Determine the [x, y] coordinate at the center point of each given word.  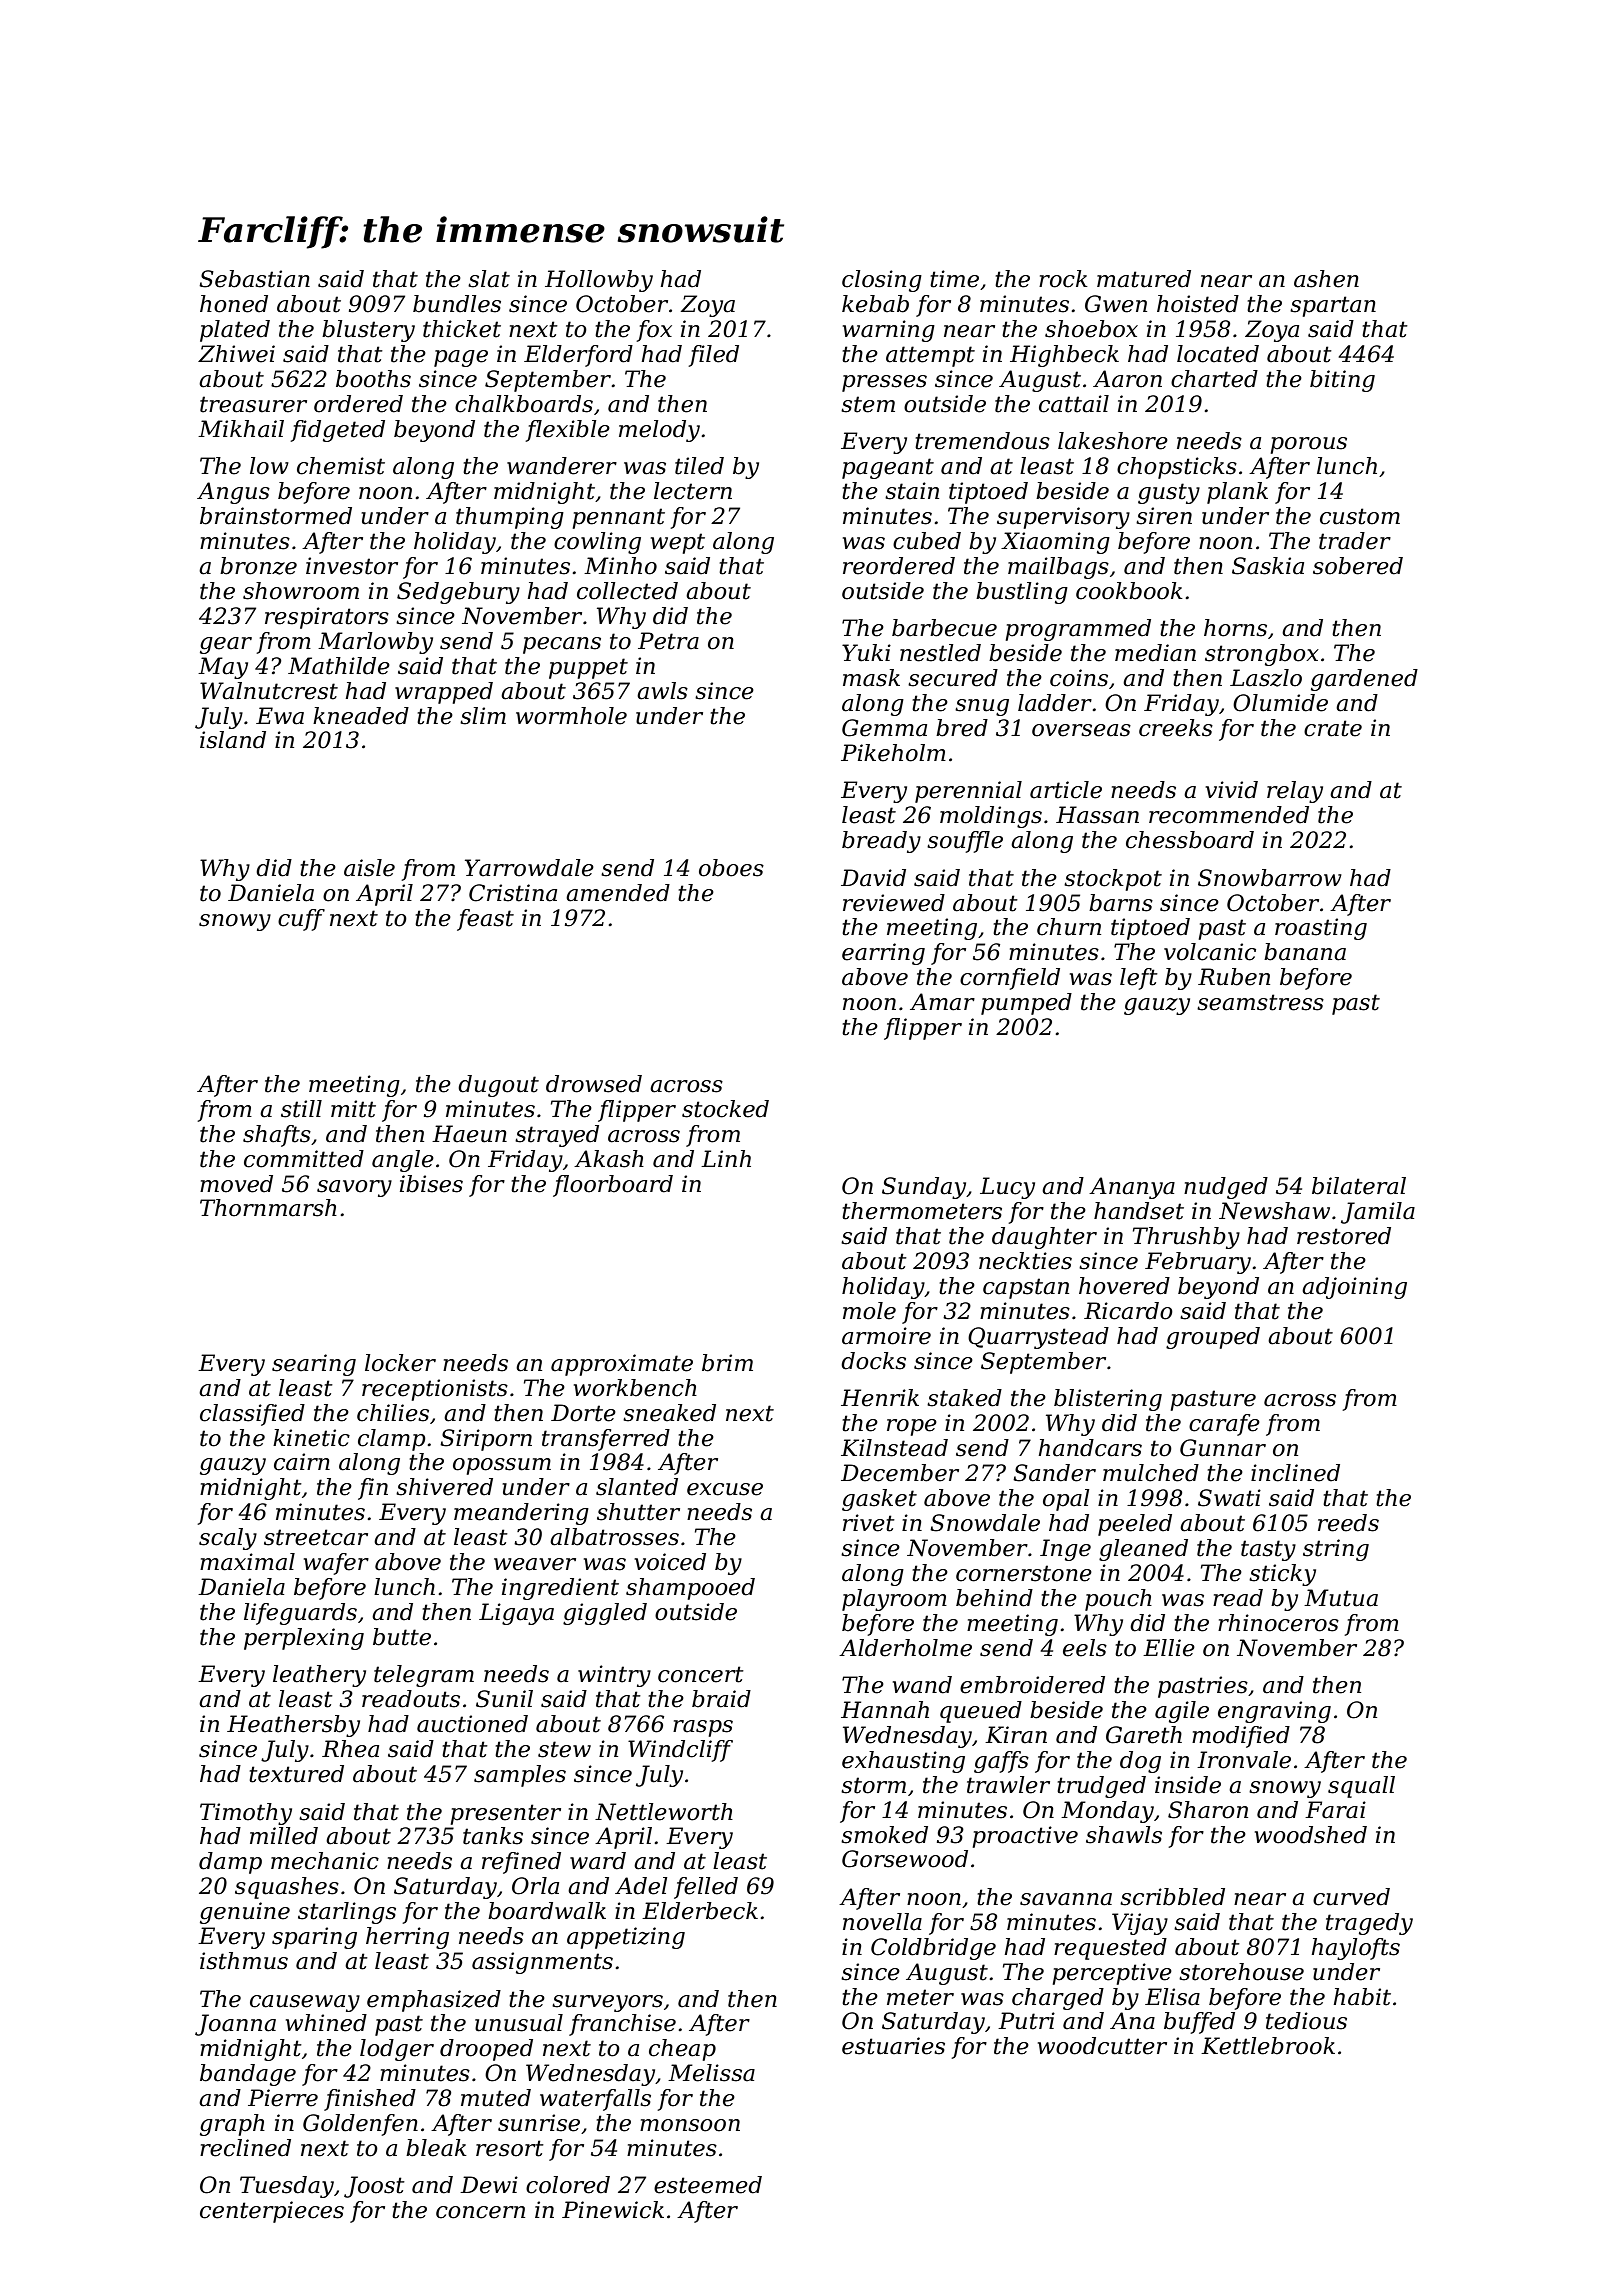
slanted [637, 1487]
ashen [1326, 279]
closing [882, 281]
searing [314, 1365]
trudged [1101, 1787]
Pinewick [613, 2210]
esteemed [708, 2185]
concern [480, 2212]
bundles [457, 304]
